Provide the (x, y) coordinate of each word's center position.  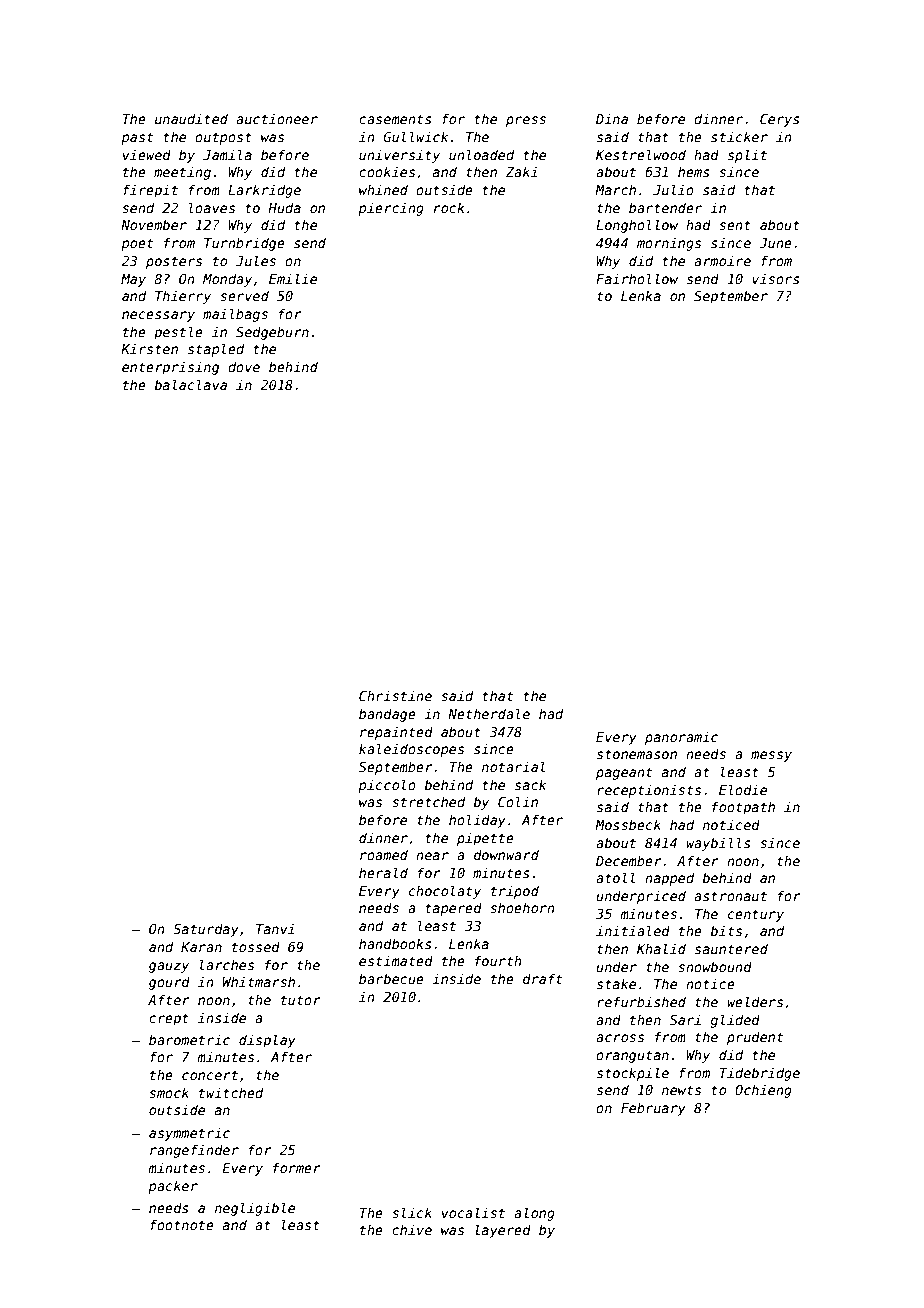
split (747, 156)
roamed (384, 854)
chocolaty (445, 892)
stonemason (637, 754)
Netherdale (489, 713)
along (534, 1214)
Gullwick (416, 136)
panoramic (681, 738)
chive (412, 1229)
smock (169, 1092)
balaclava (190, 384)
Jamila (227, 154)
